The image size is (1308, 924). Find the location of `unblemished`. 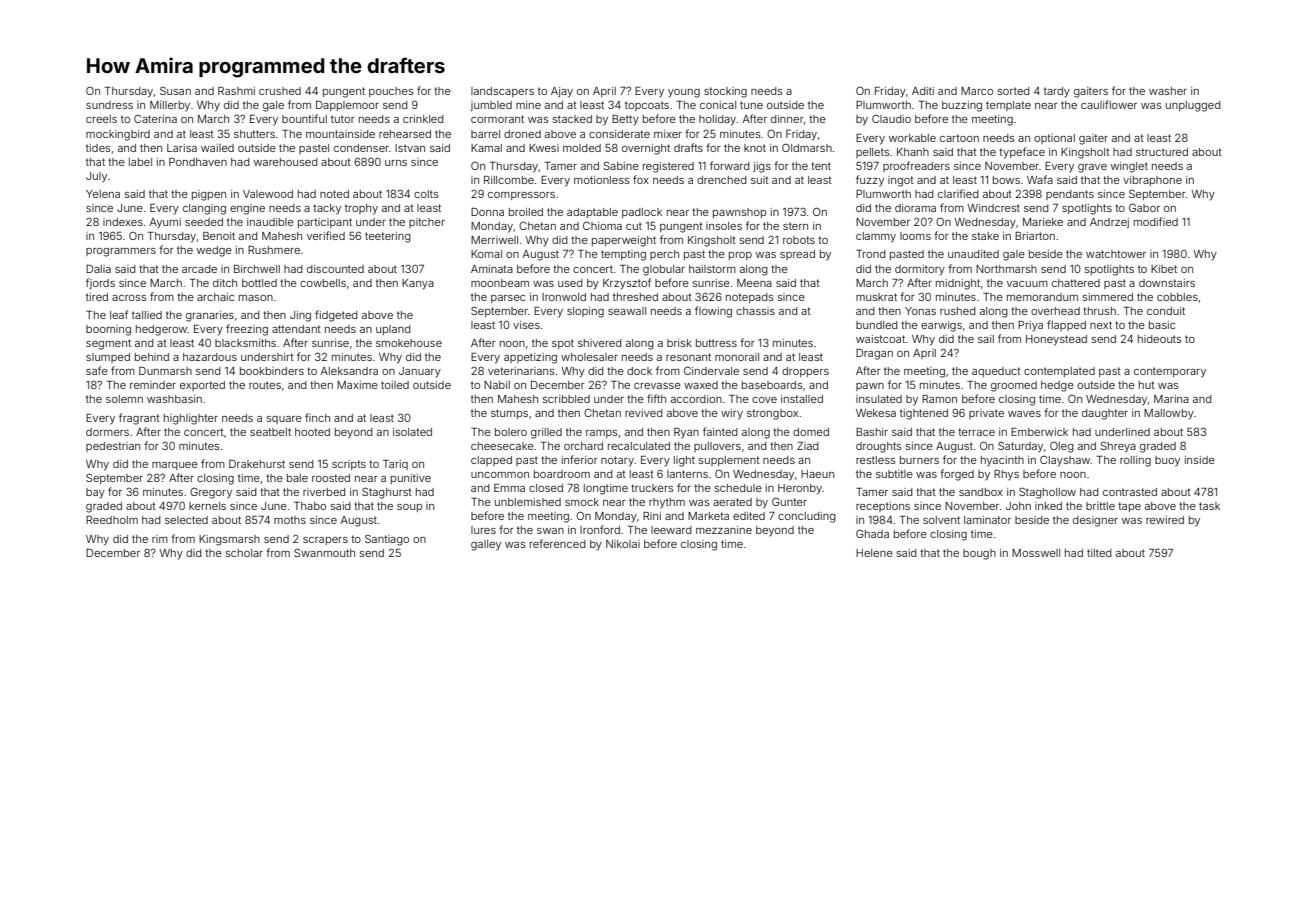

unblemished is located at coordinates (528, 502).
